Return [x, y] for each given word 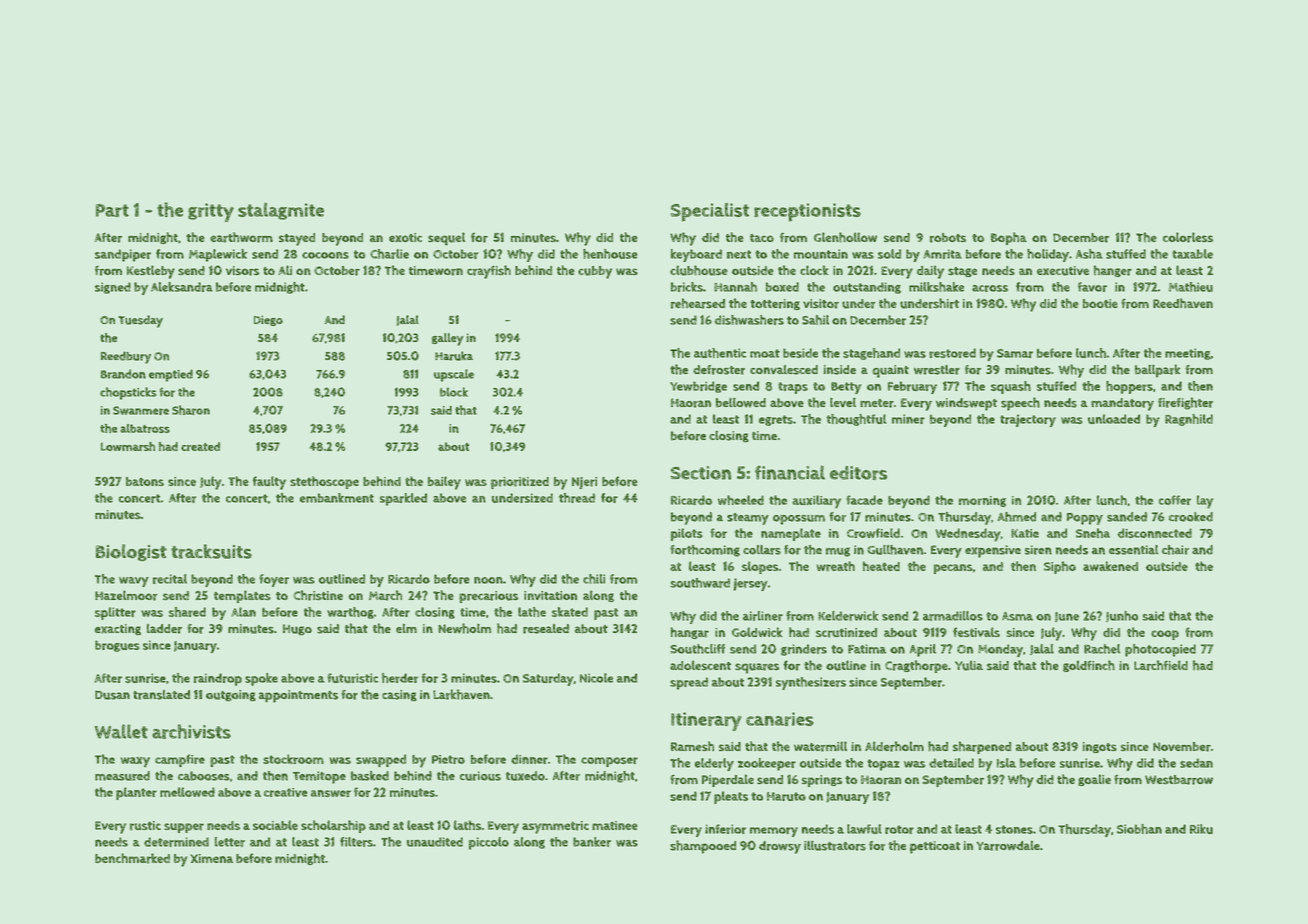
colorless [1188, 237]
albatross [145, 428]
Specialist [710, 212]
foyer [274, 580]
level [843, 403]
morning [982, 501]
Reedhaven [1183, 303]
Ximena [211, 858]
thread [577, 498]
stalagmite [281, 211]
